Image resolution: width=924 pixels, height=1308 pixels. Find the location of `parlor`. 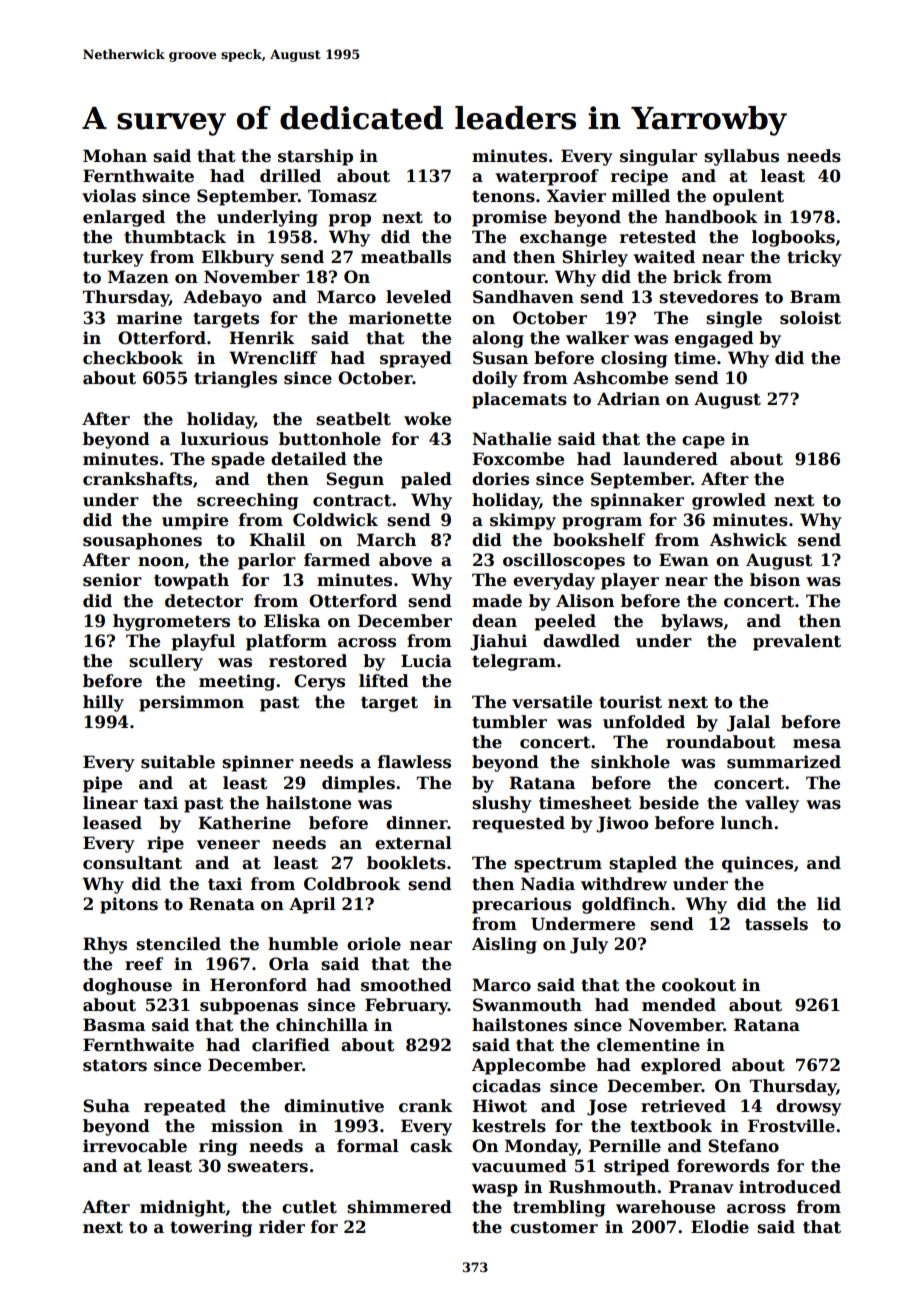

parlor is located at coordinates (267, 561).
